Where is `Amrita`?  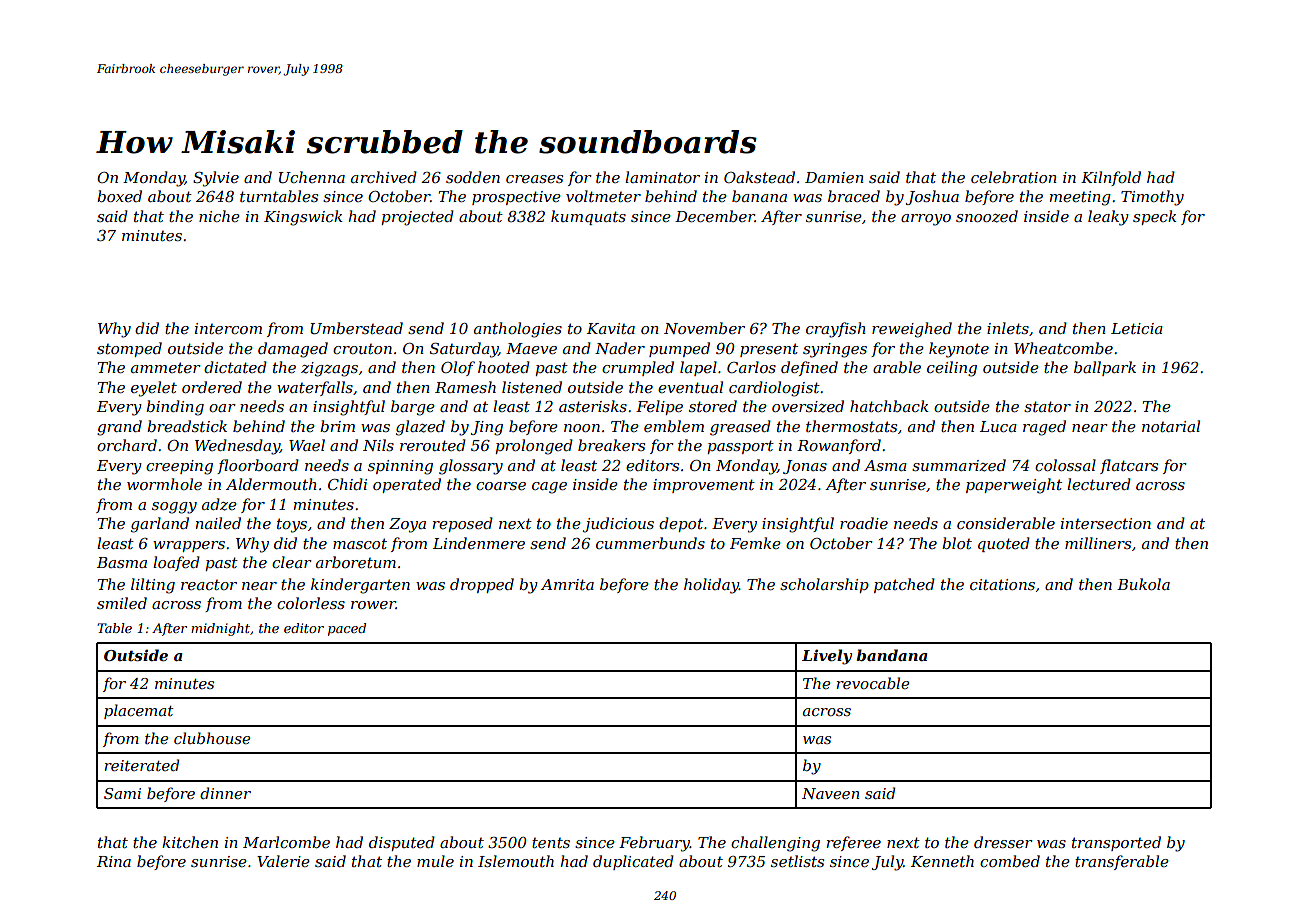 Amrita is located at coordinates (567, 584).
